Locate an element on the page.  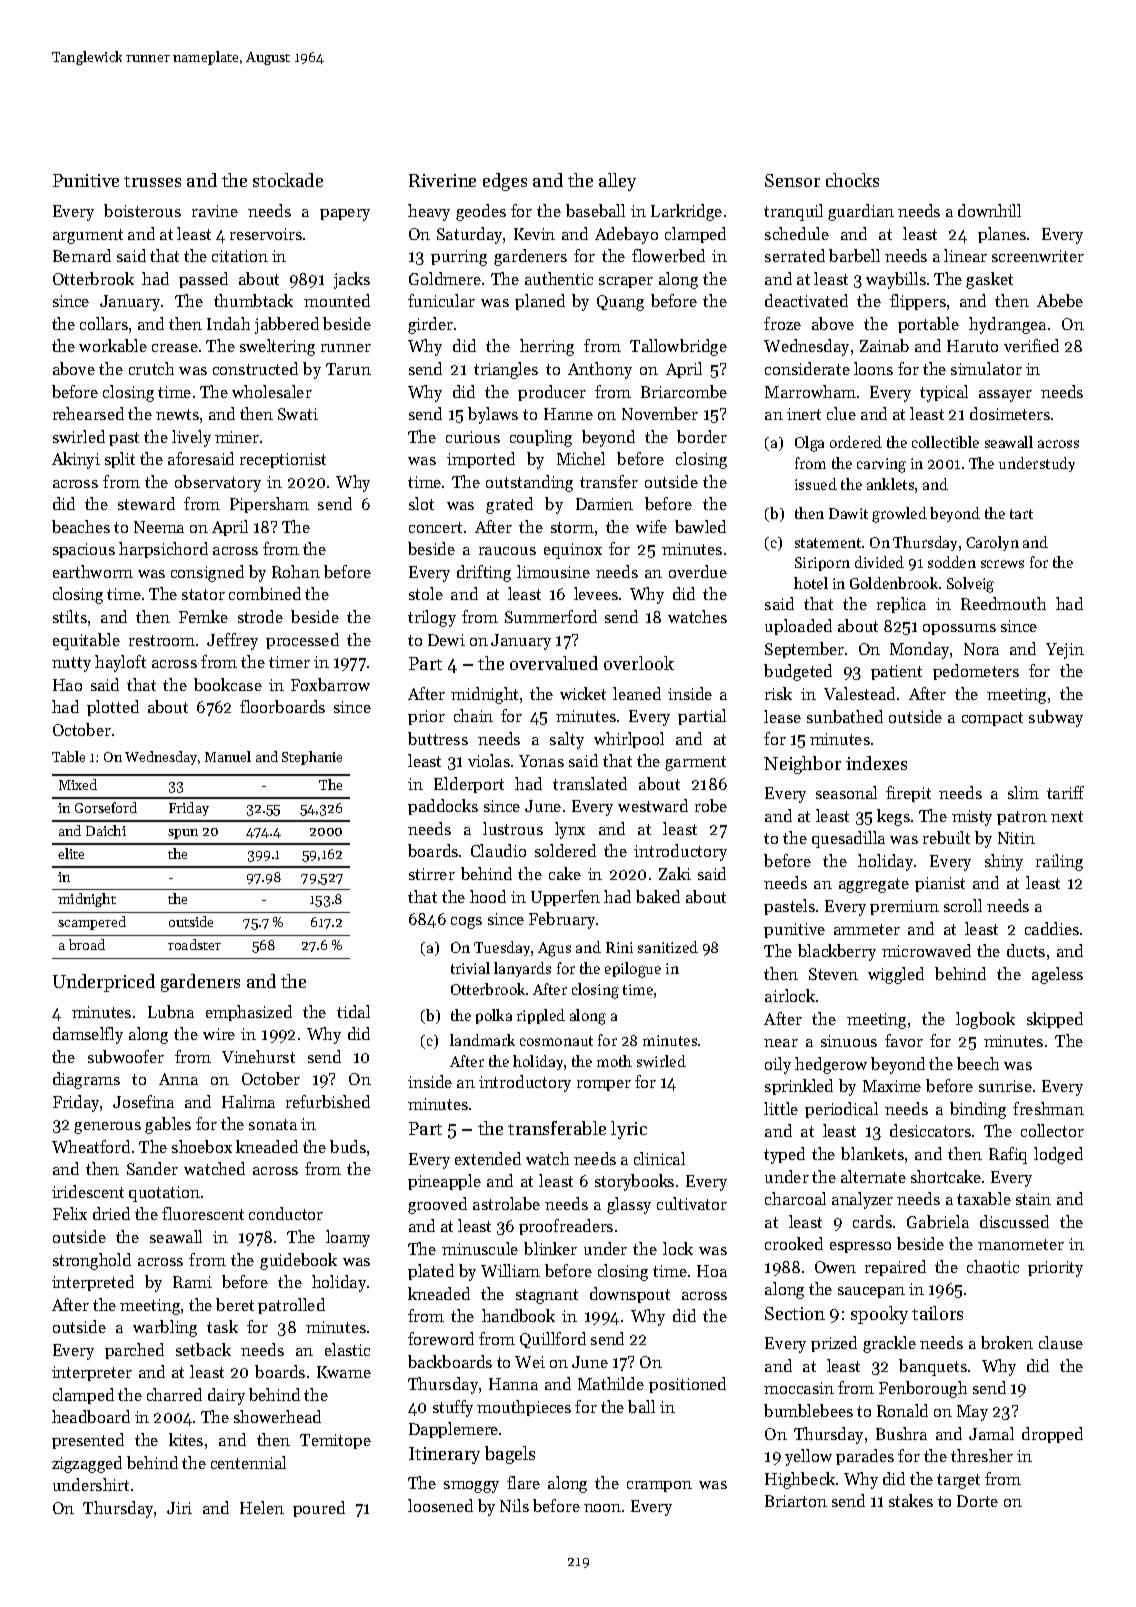
bumblebees is located at coordinates (808, 1410).
